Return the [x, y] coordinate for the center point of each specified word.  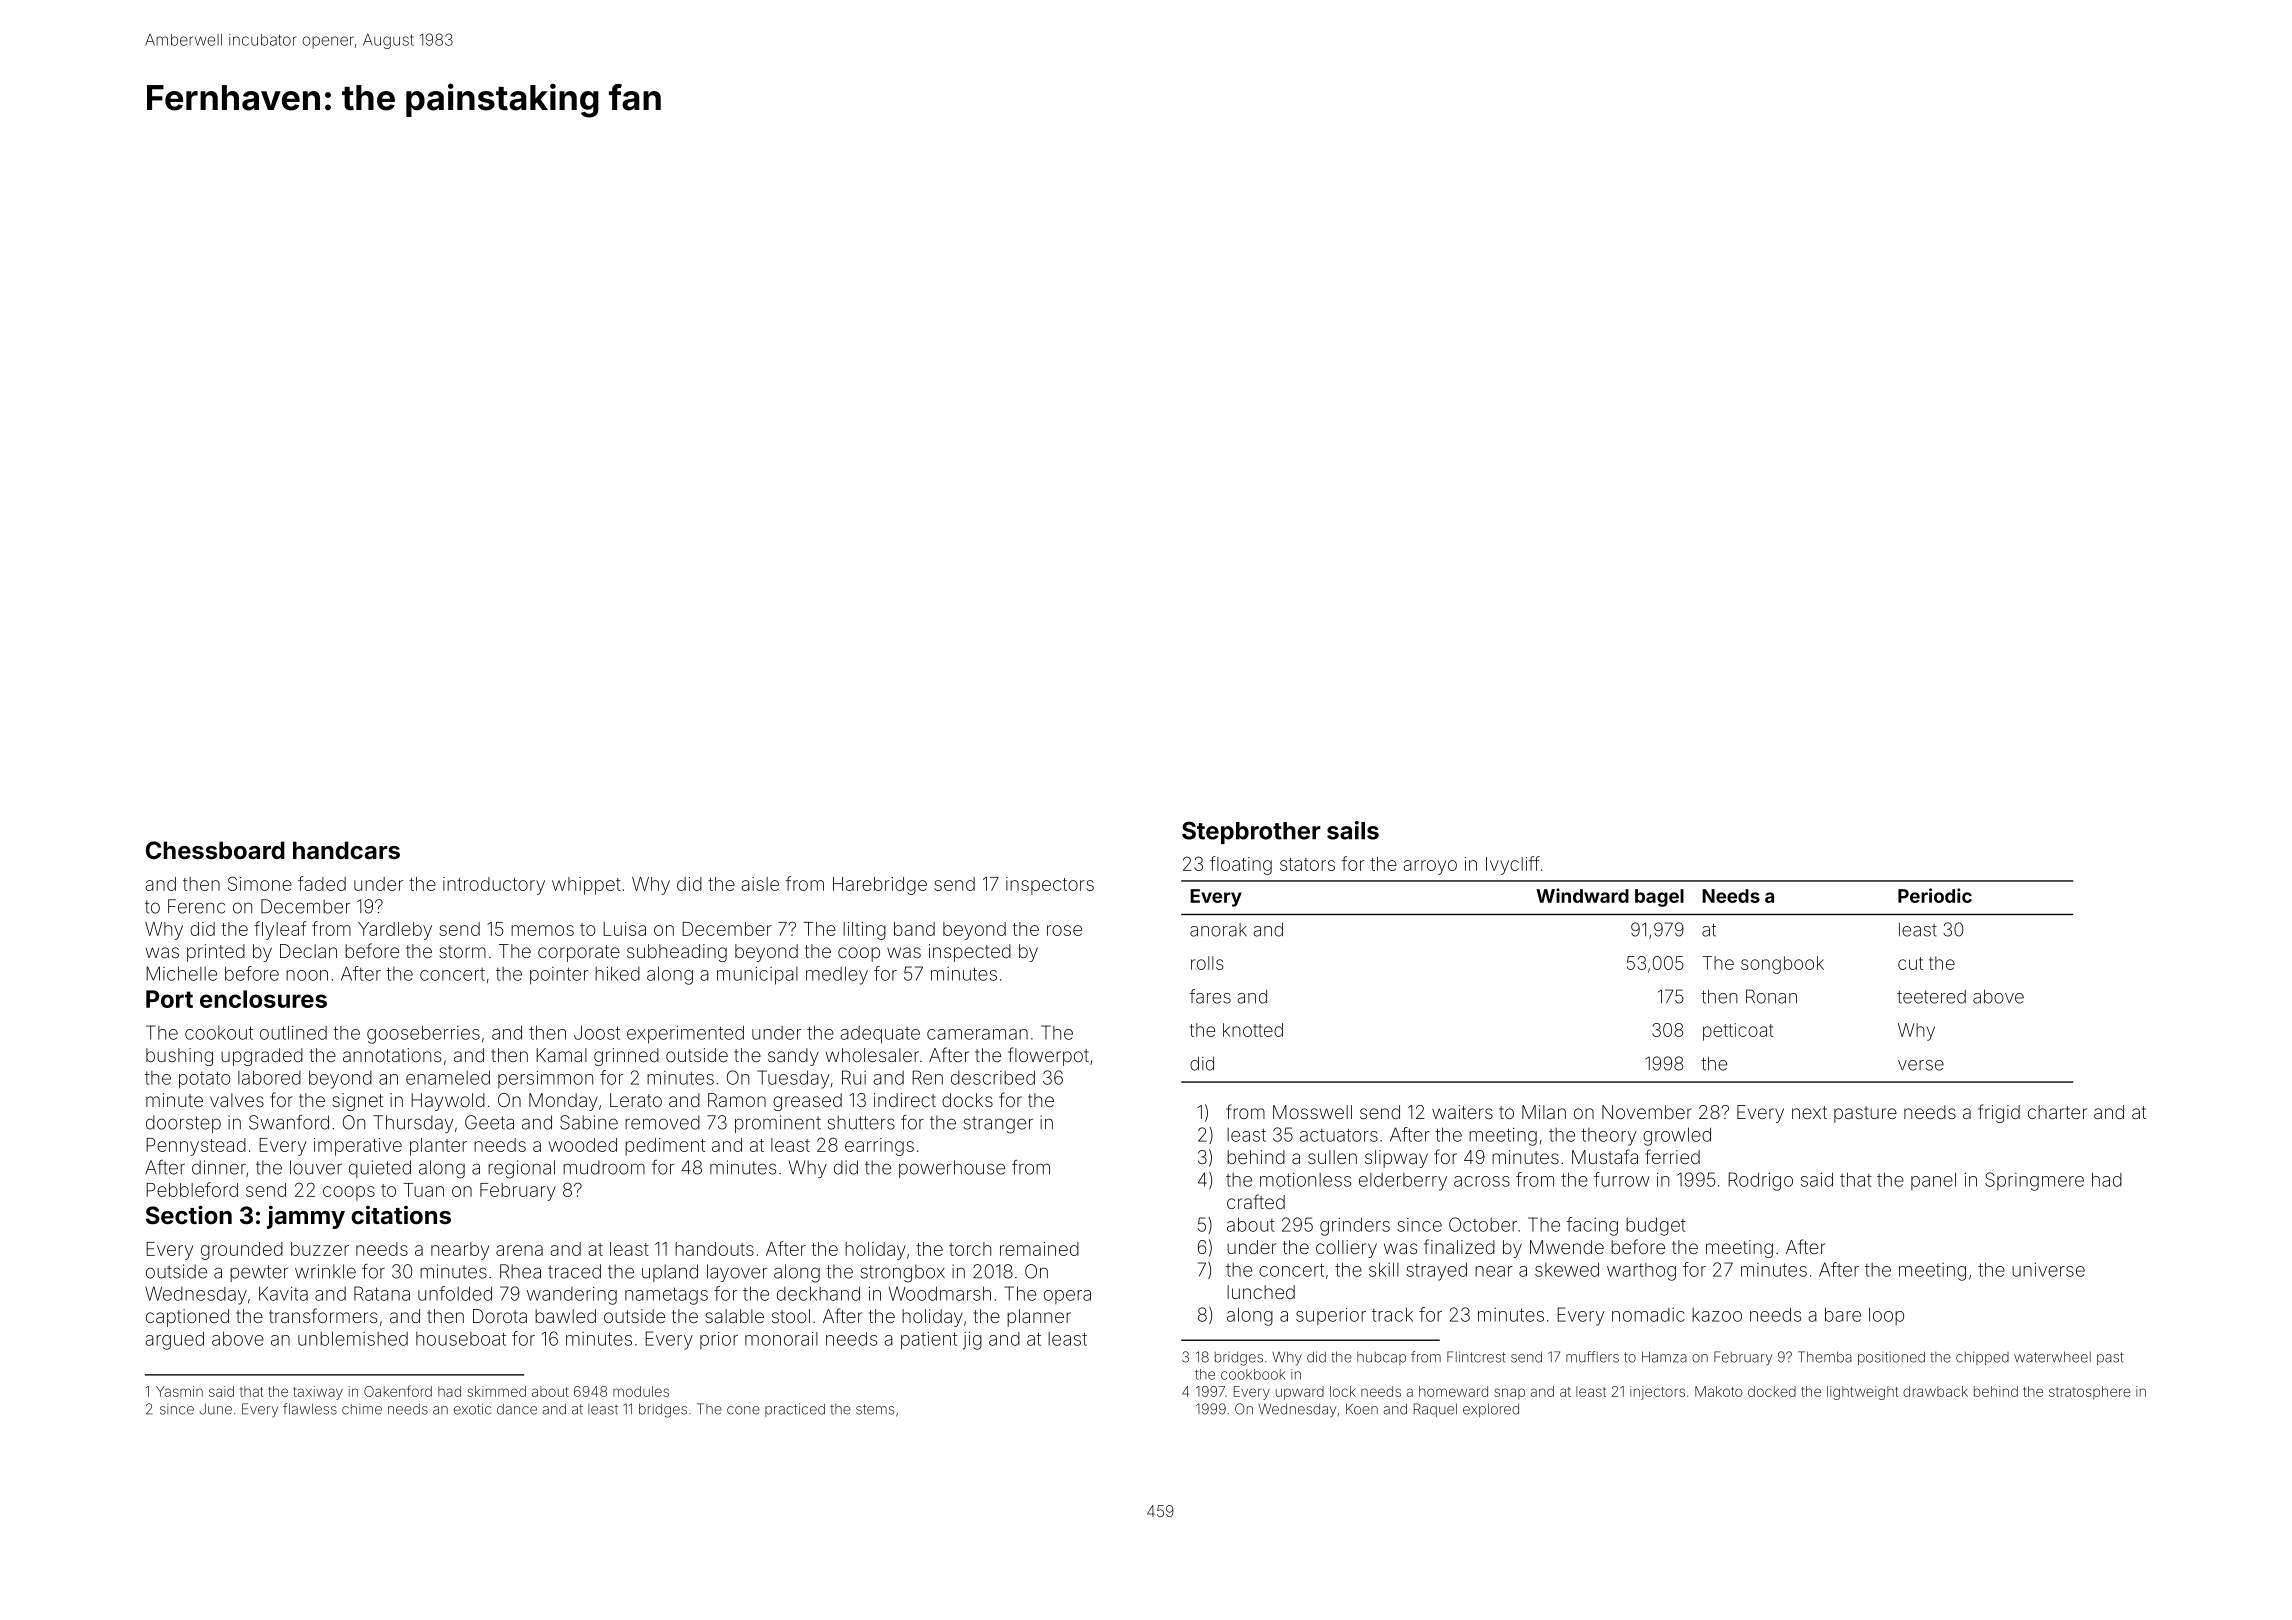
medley [837, 975]
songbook [1782, 965]
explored [1491, 1410]
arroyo [1430, 867]
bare [1843, 1314]
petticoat [1738, 1032]
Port [169, 999]
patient [929, 1340]
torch [970, 1249]
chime [362, 1409]
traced [574, 1271]
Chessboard [215, 850]
